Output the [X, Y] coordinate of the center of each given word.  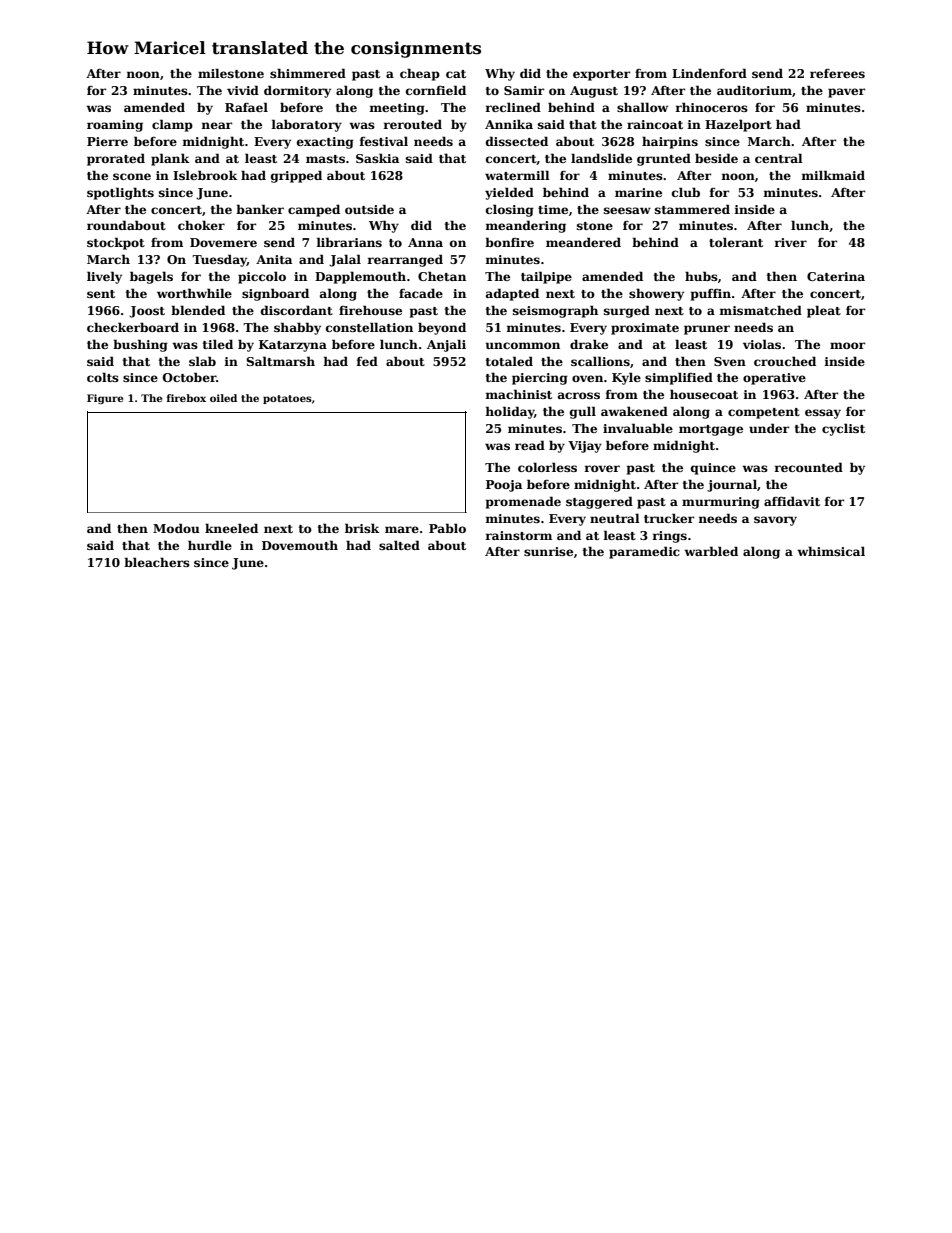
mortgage [711, 430]
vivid [243, 90]
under [769, 428]
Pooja [504, 486]
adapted [512, 294]
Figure [105, 399]
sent [101, 294]
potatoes [287, 399]
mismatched [760, 310]
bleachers [157, 562]
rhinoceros [711, 107]
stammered [692, 209]
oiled [223, 398]
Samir [524, 90]
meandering [525, 226]
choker [201, 225]
